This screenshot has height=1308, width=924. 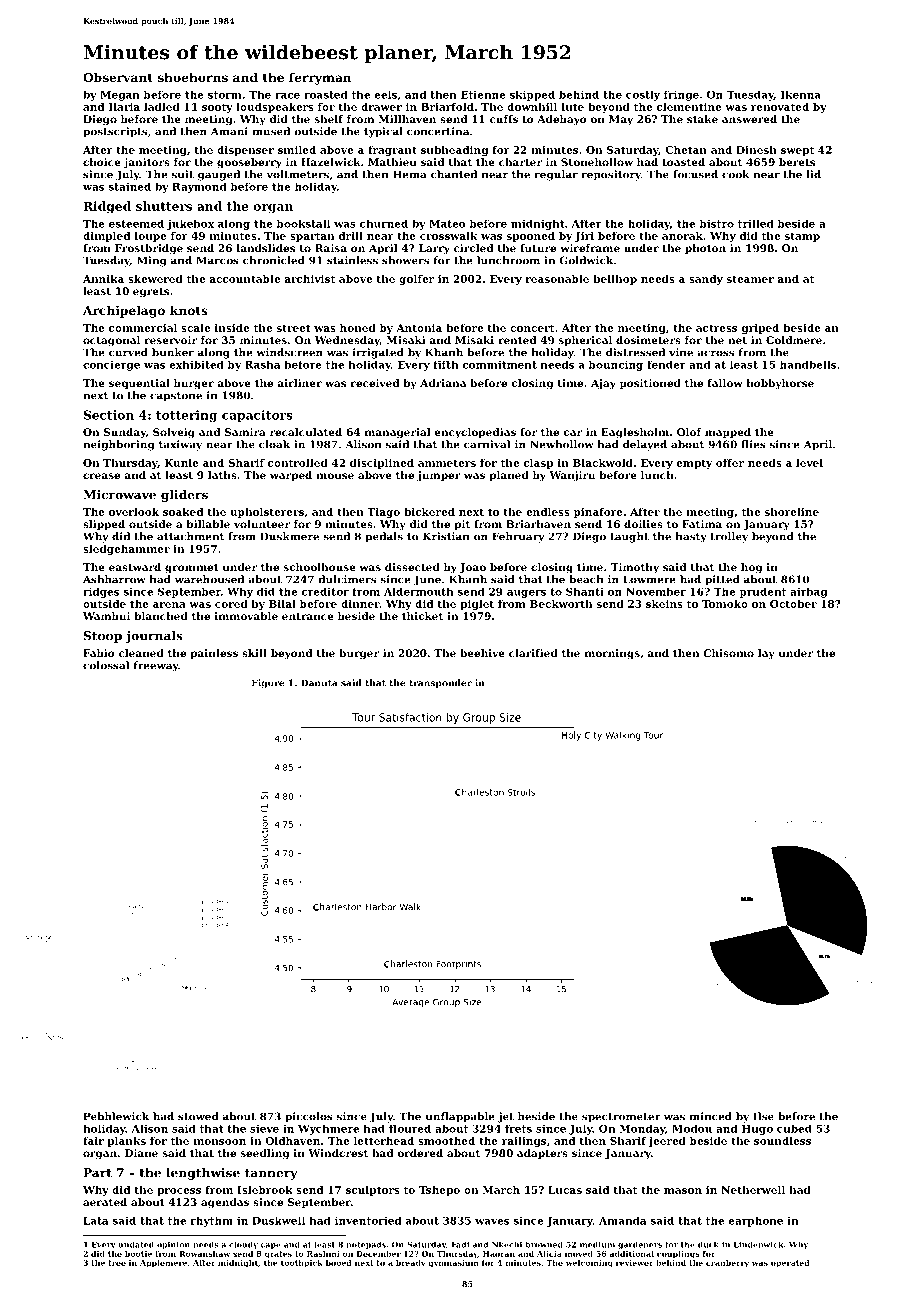 What do you see at coordinates (729, 537) in the screenshot?
I see `trolley` at bounding box center [729, 537].
